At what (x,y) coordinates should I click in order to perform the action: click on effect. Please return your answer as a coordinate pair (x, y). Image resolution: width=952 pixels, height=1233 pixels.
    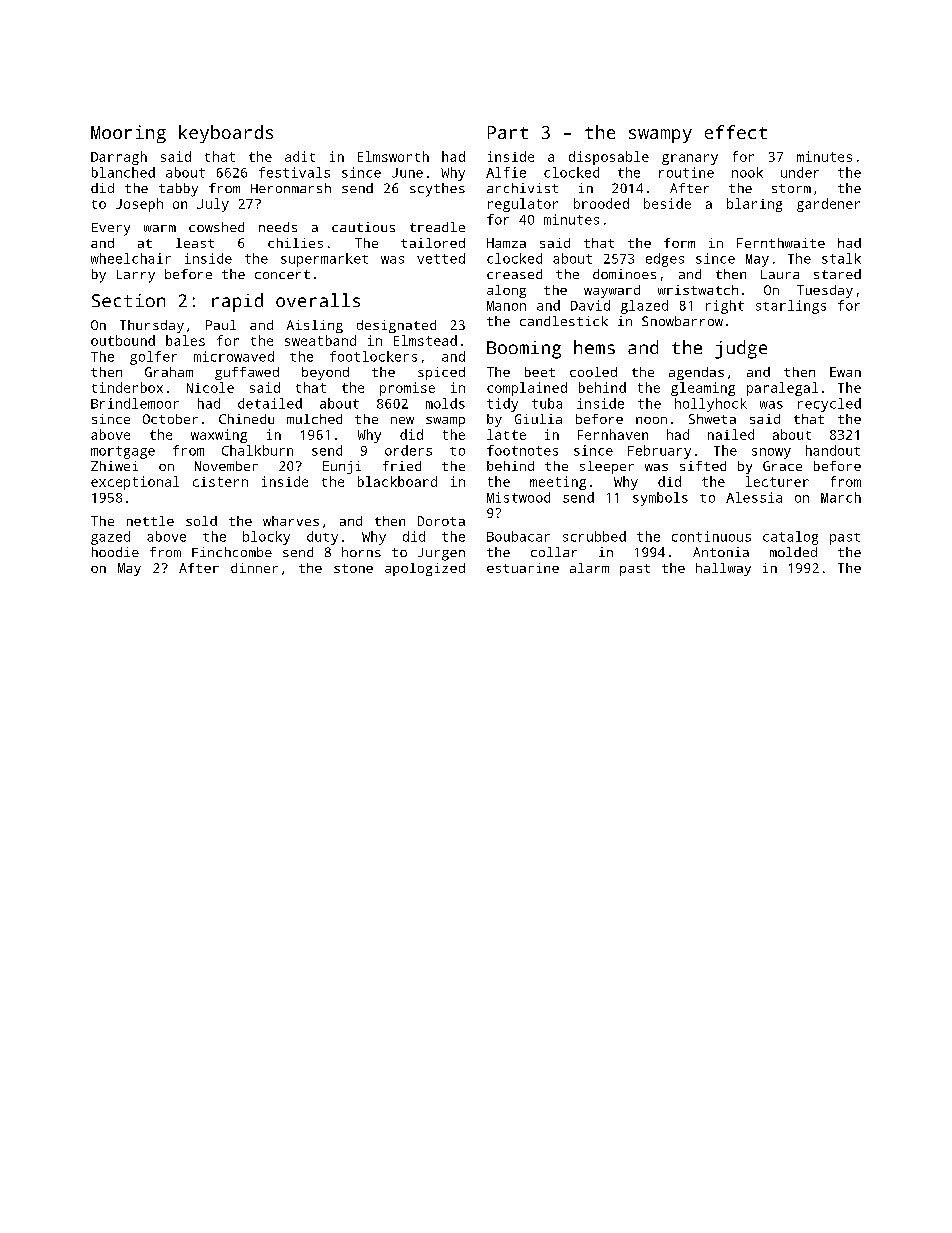
    Looking at the image, I should click on (736, 132).
